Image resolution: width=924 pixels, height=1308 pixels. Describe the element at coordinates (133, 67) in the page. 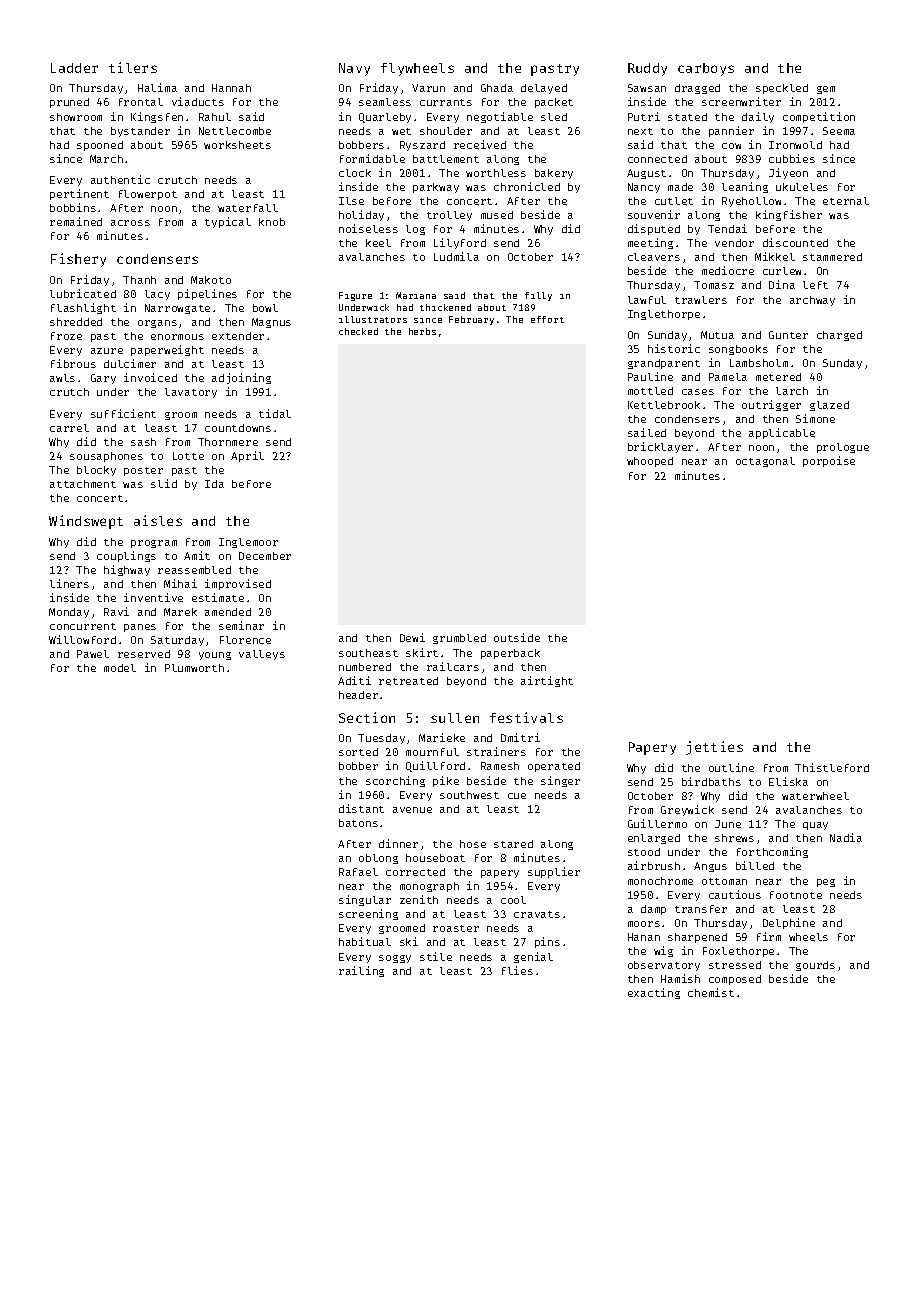

I see `tilers` at that location.
